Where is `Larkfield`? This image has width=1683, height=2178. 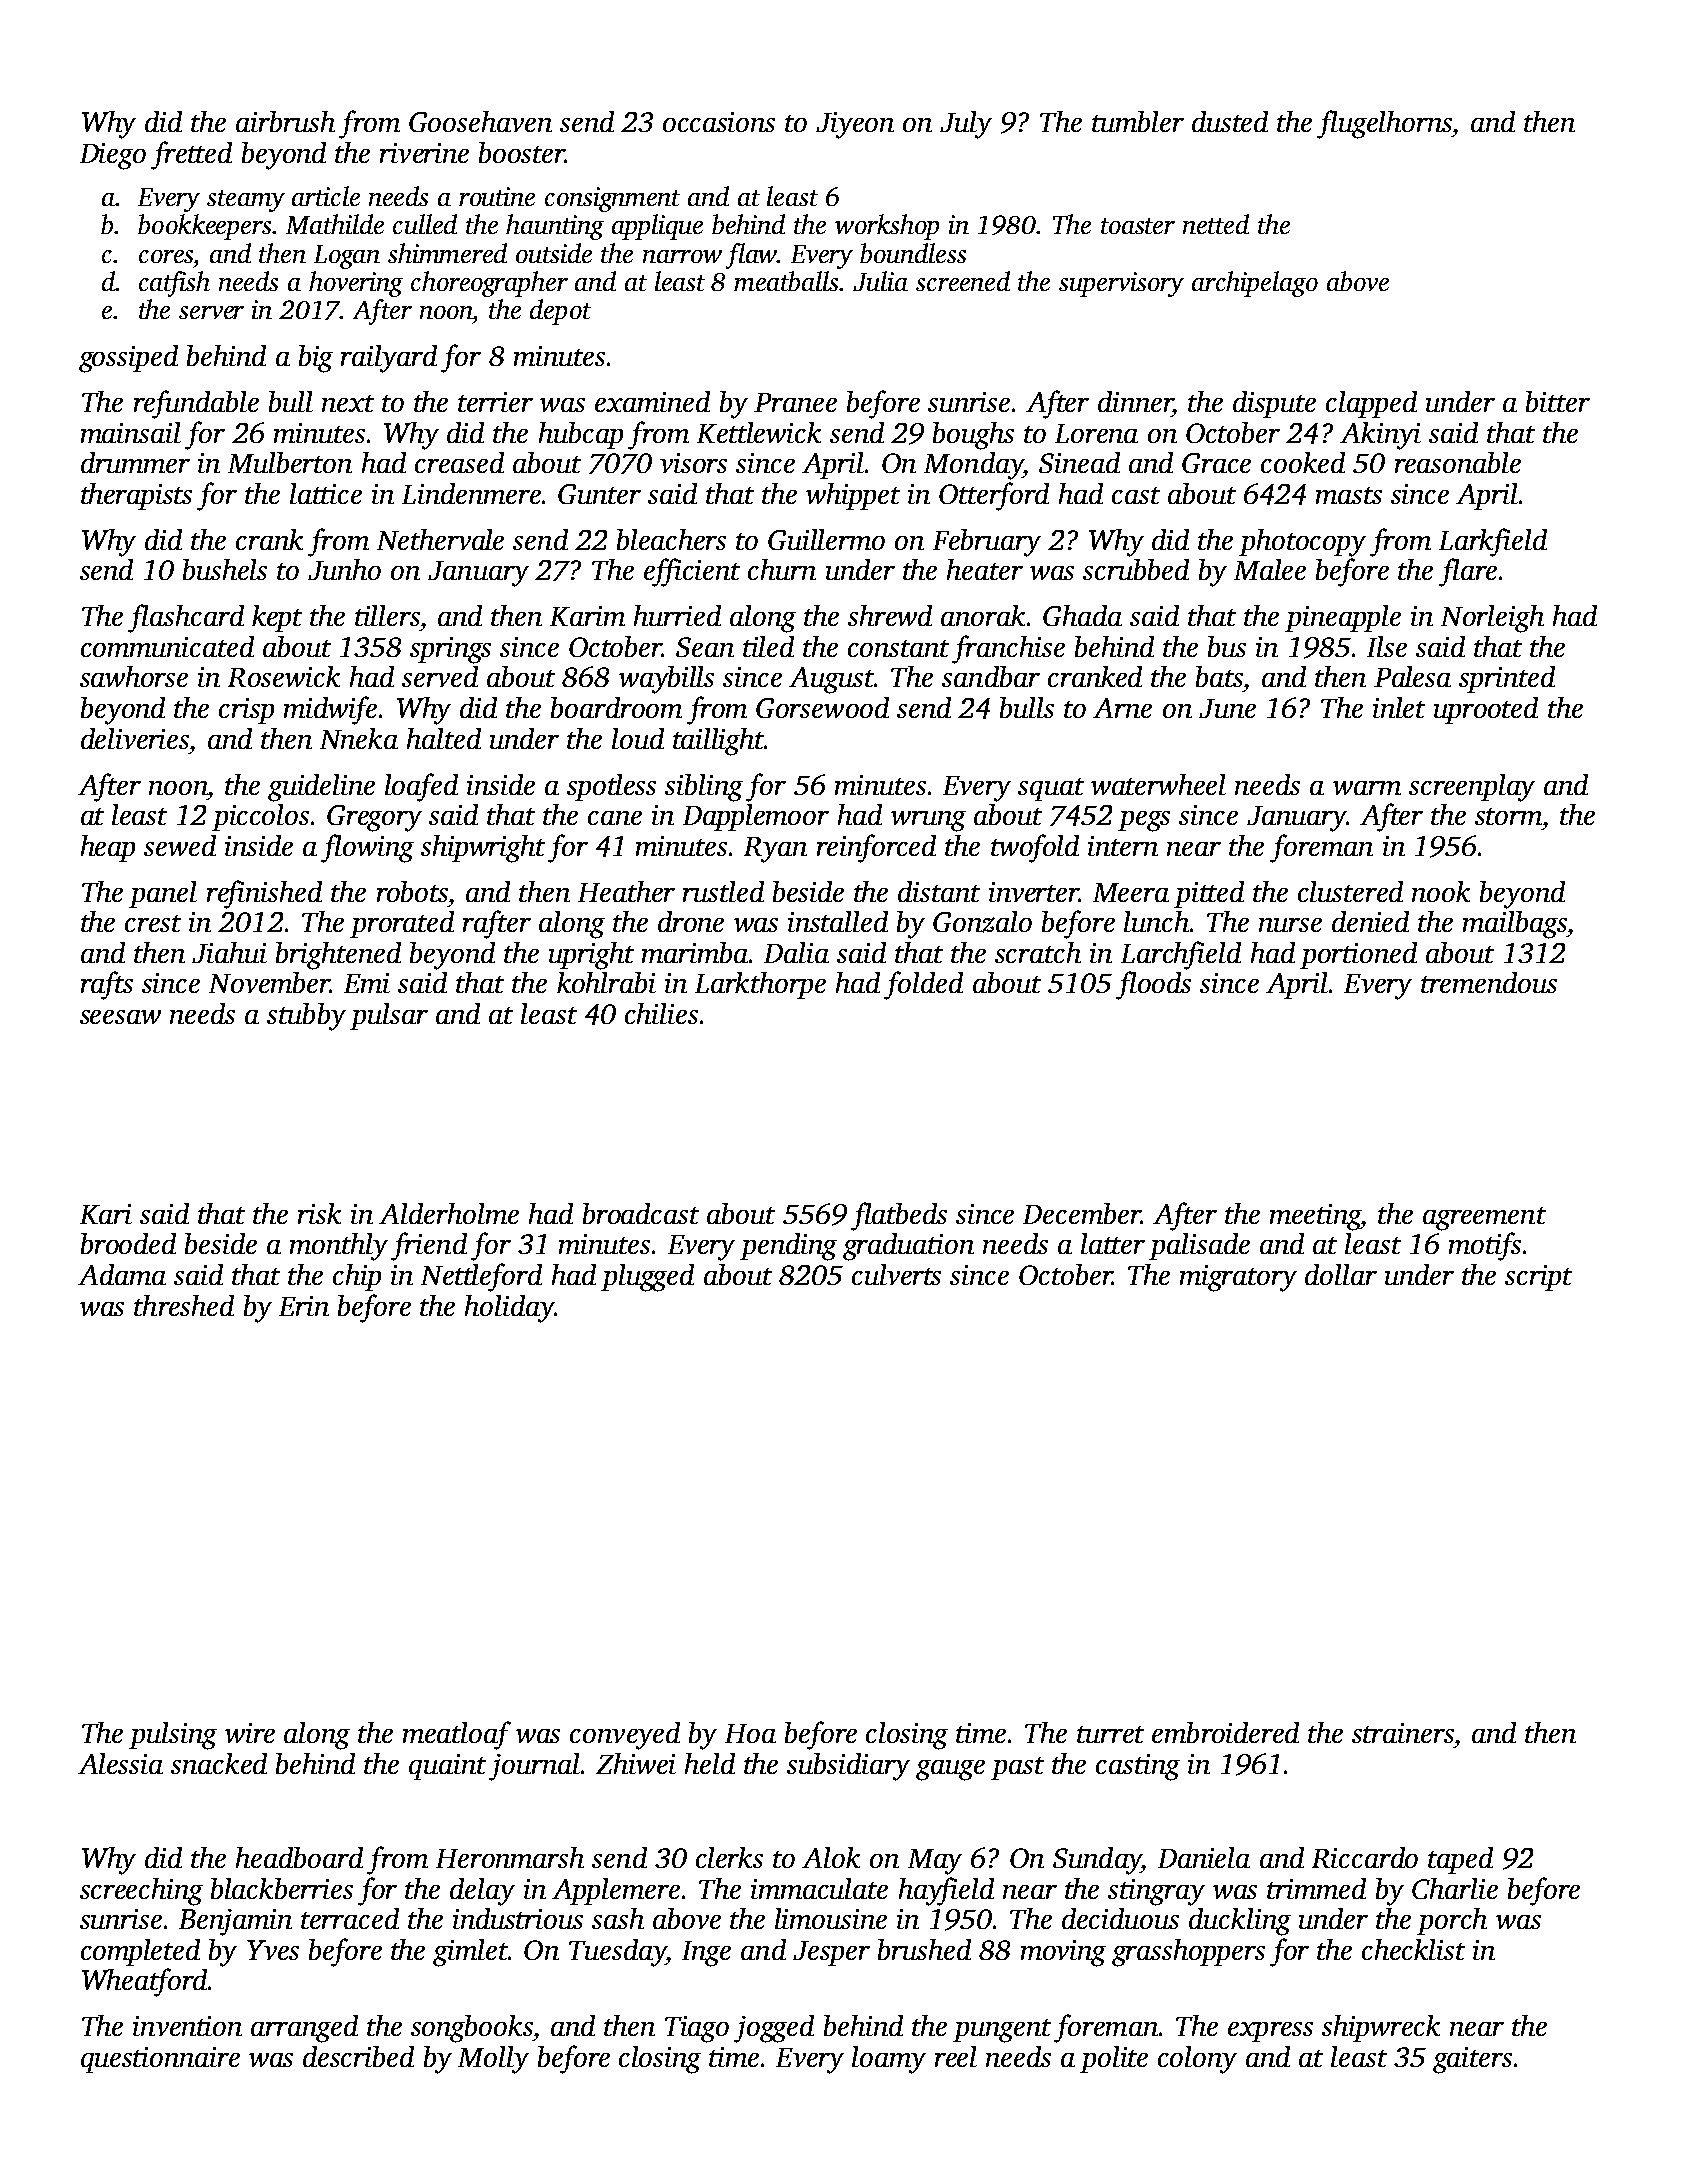
Larkfield is located at coordinates (1493, 542).
